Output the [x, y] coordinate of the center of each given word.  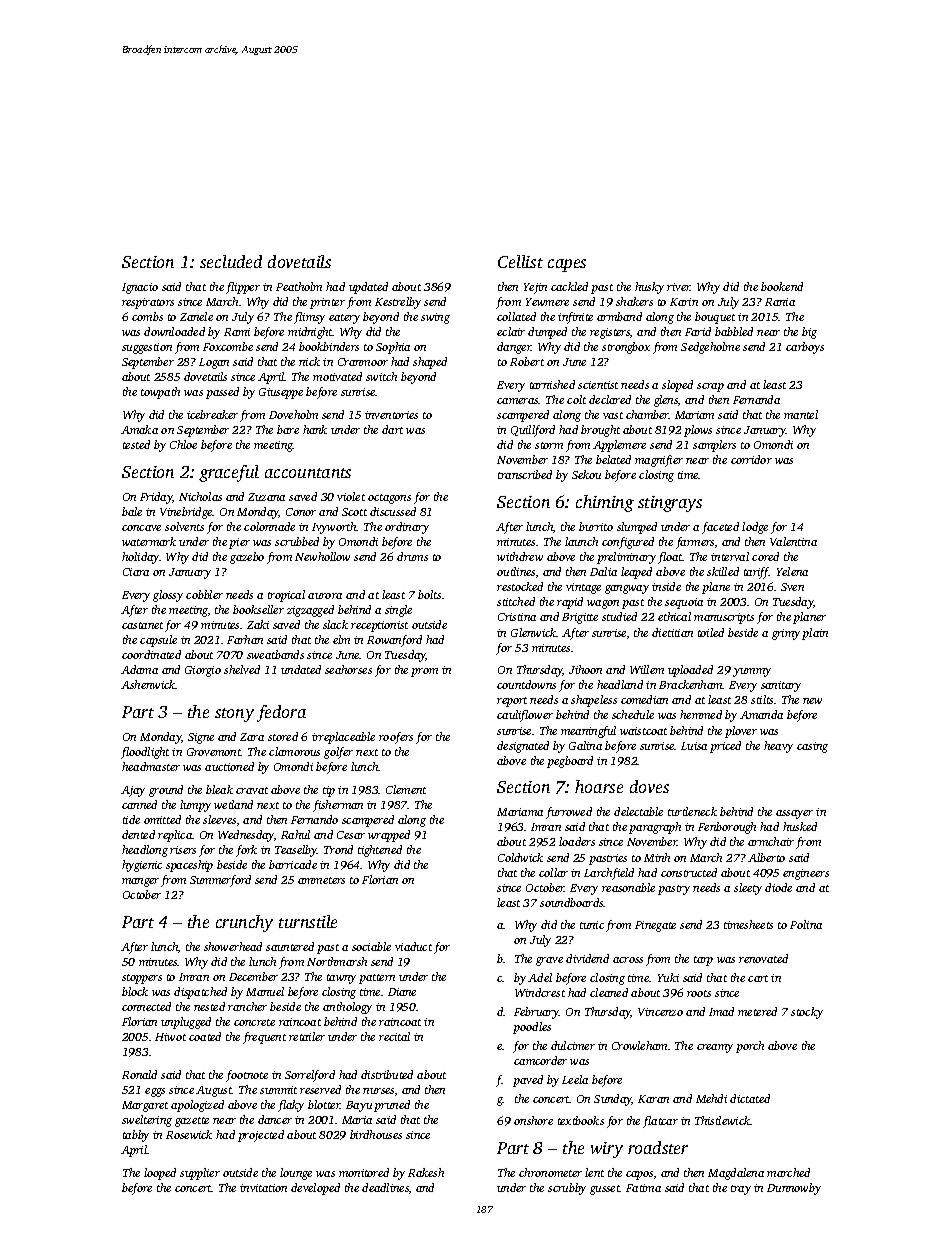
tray [741, 1190]
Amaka [139, 429]
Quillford [533, 431]
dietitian [672, 632]
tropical [286, 596]
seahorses [348, 669]
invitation [263, 1188]
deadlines [385, 1187]
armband [619, 316]
